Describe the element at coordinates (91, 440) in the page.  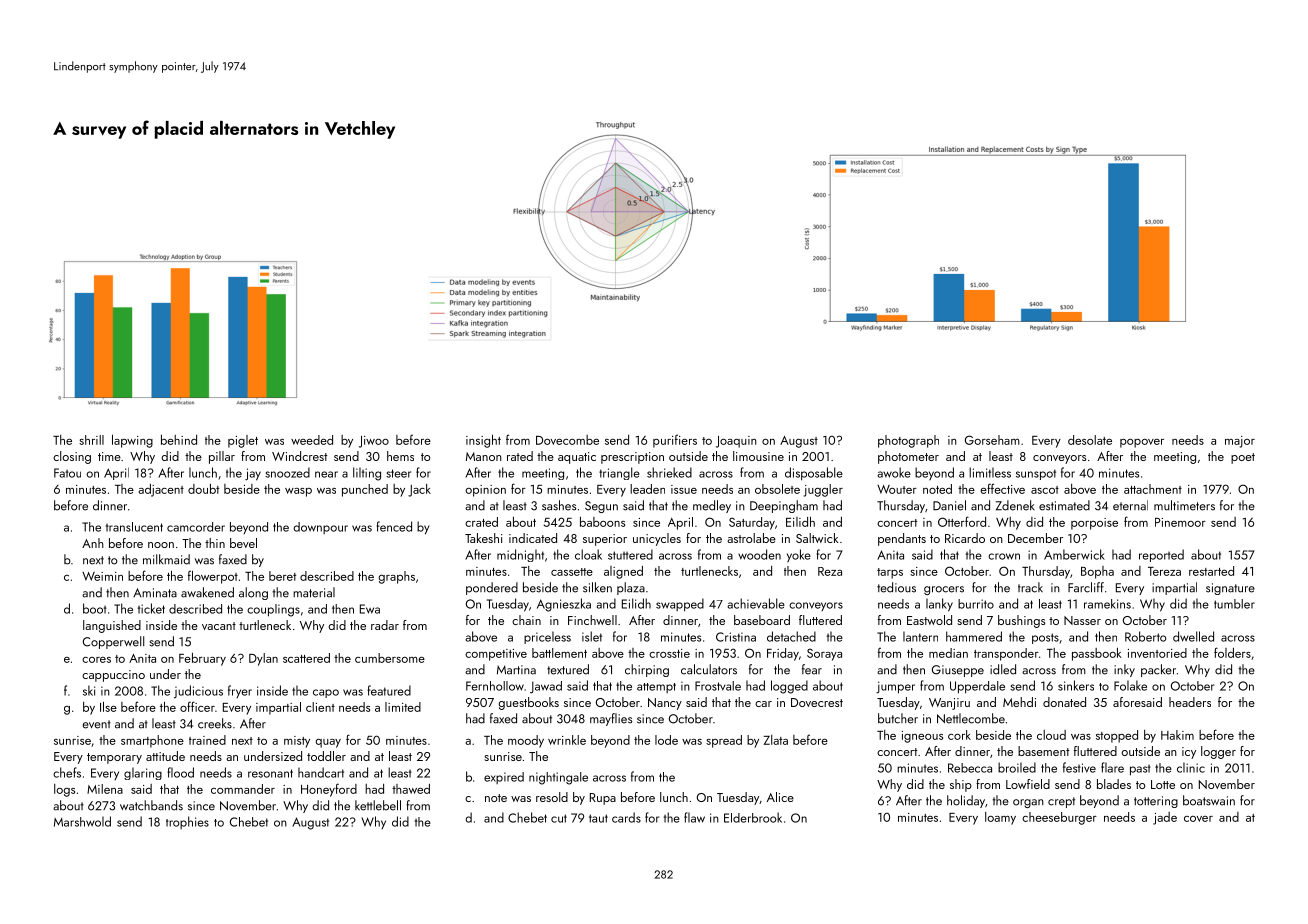
I see `shrill` at that location.
